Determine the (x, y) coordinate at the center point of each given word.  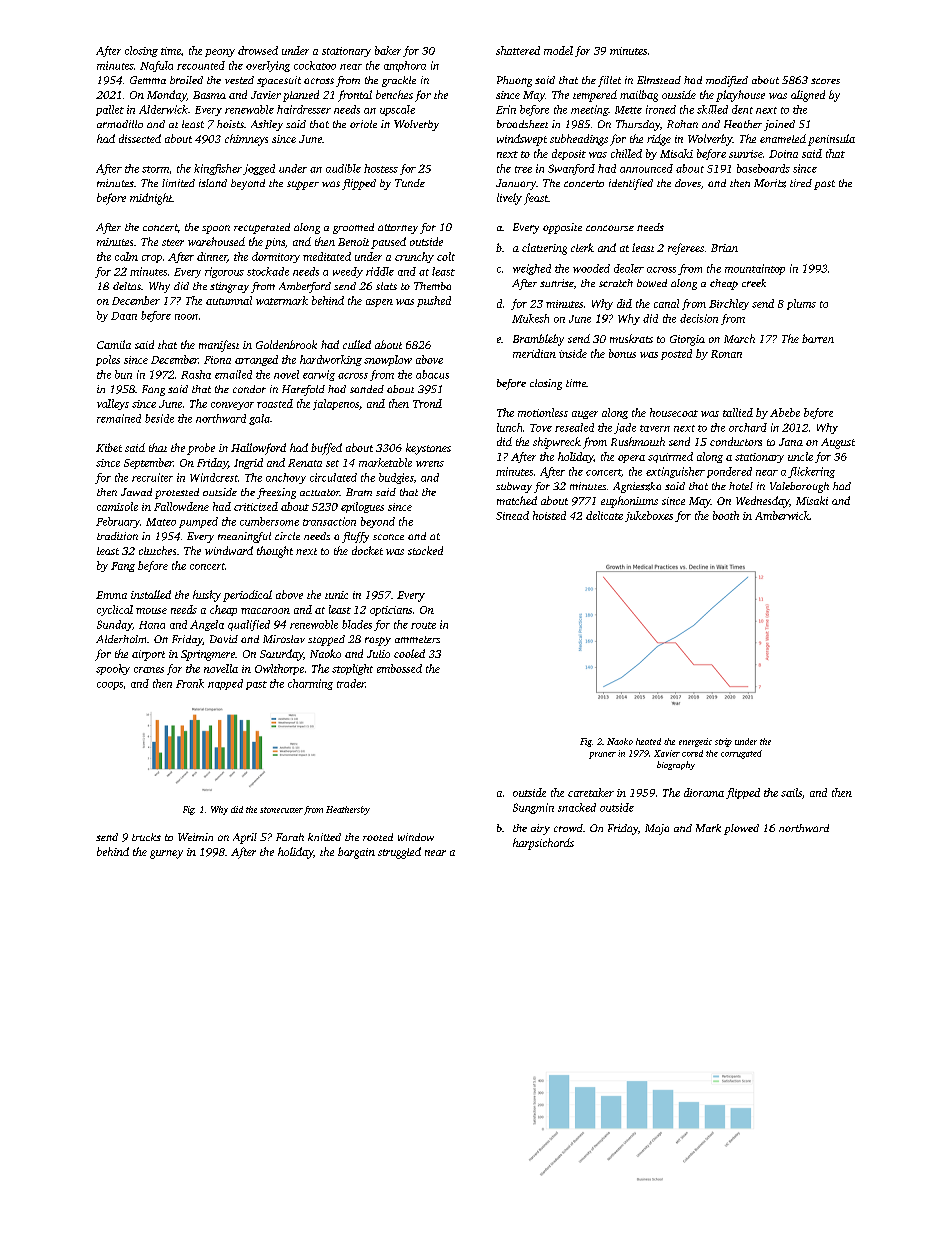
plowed (741, 829)
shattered (518, 50)
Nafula (156, 66)
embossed (399, 668)
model (558, 50)
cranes (149, 670)
